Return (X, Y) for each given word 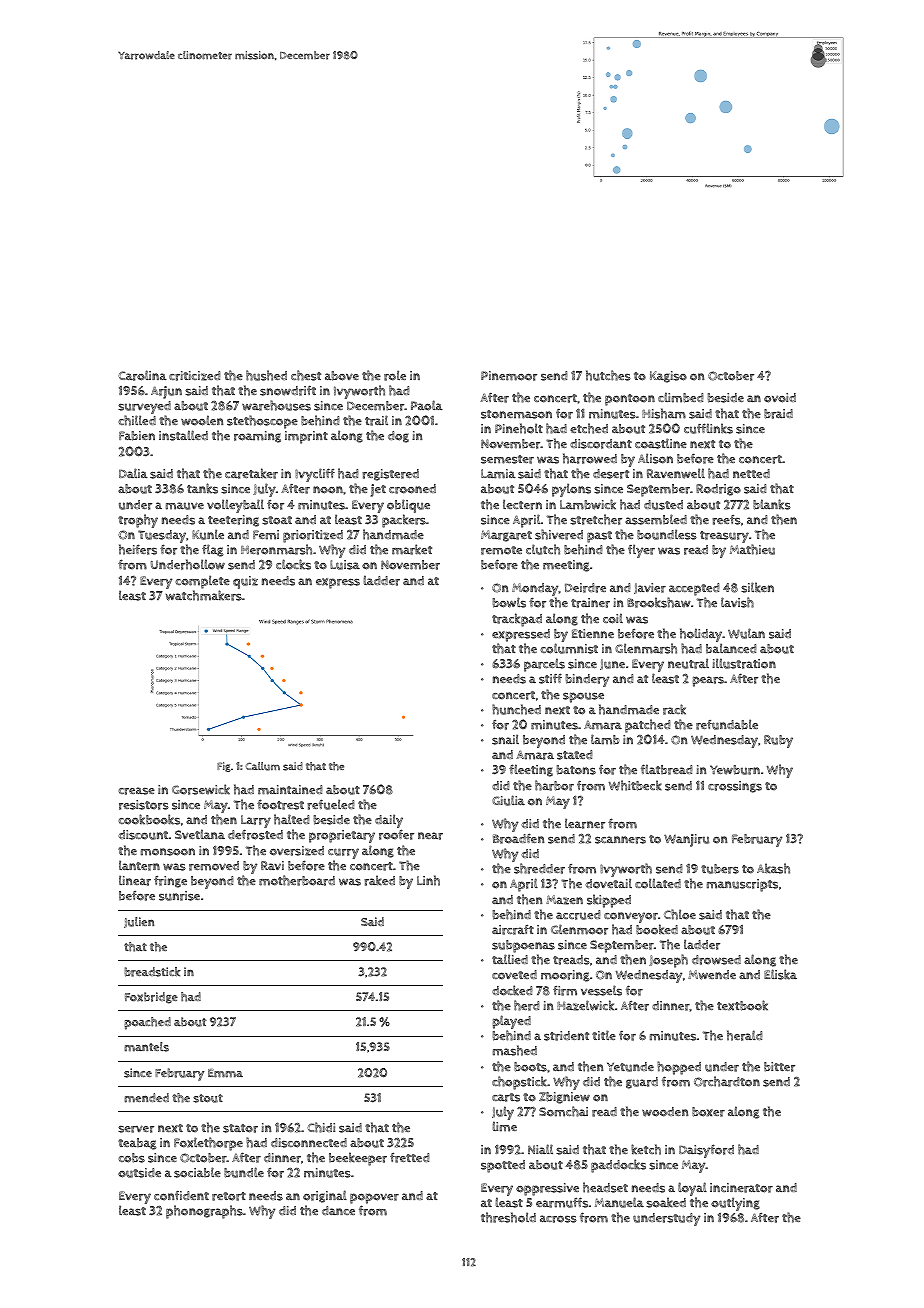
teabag (137, 1144)
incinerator (741, 1188)
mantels (146, 1047)
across (558, 1219)
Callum (263, 766)
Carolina (142, 375)
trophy (138, 521)
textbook (742, 1005)
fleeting (531, 770)
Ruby (778, 741)
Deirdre (585, 588)
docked (512, 990)
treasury (724, 537)
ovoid (780, 398)
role (395, 375)
